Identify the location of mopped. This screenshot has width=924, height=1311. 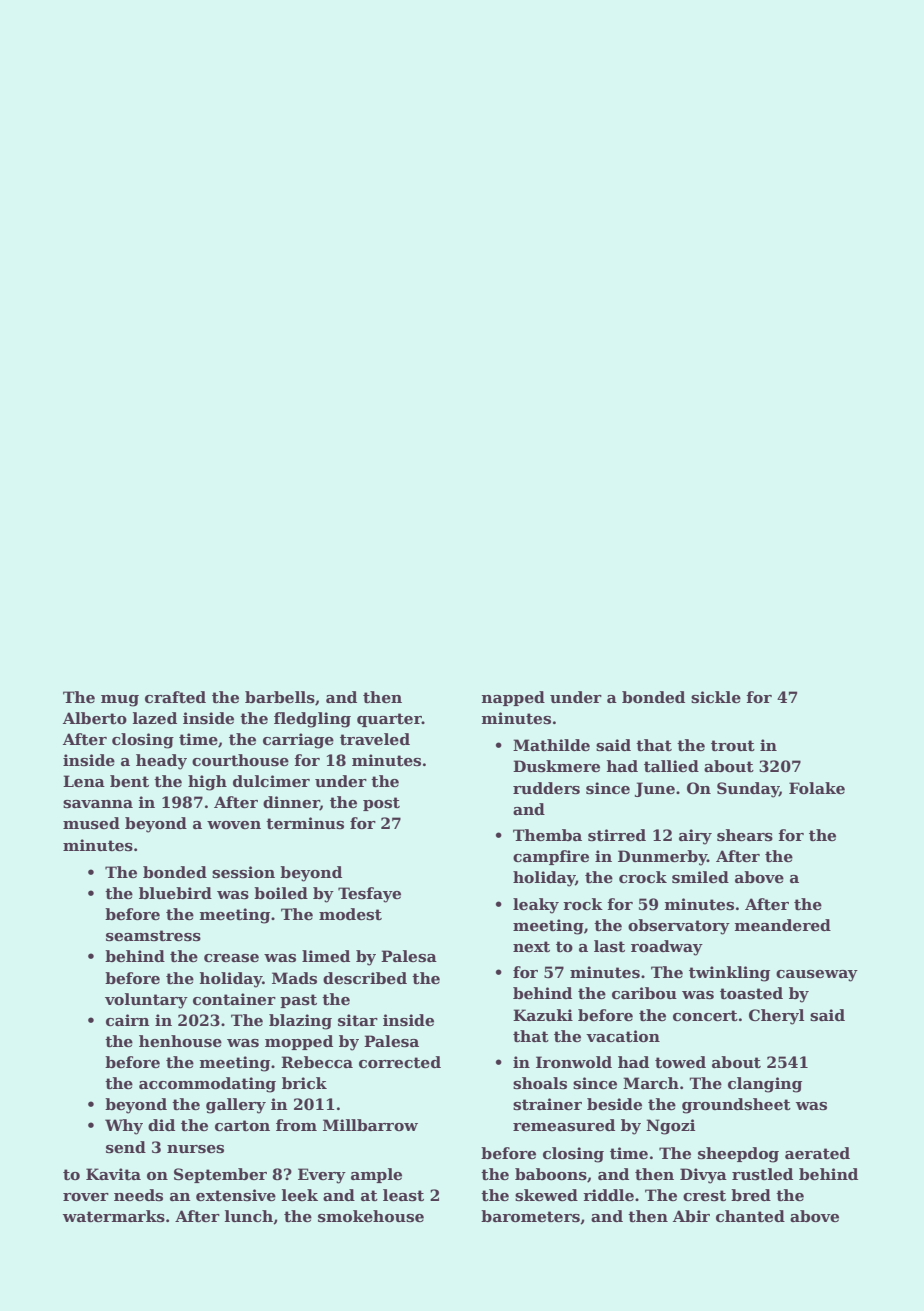
(299, 1042).
